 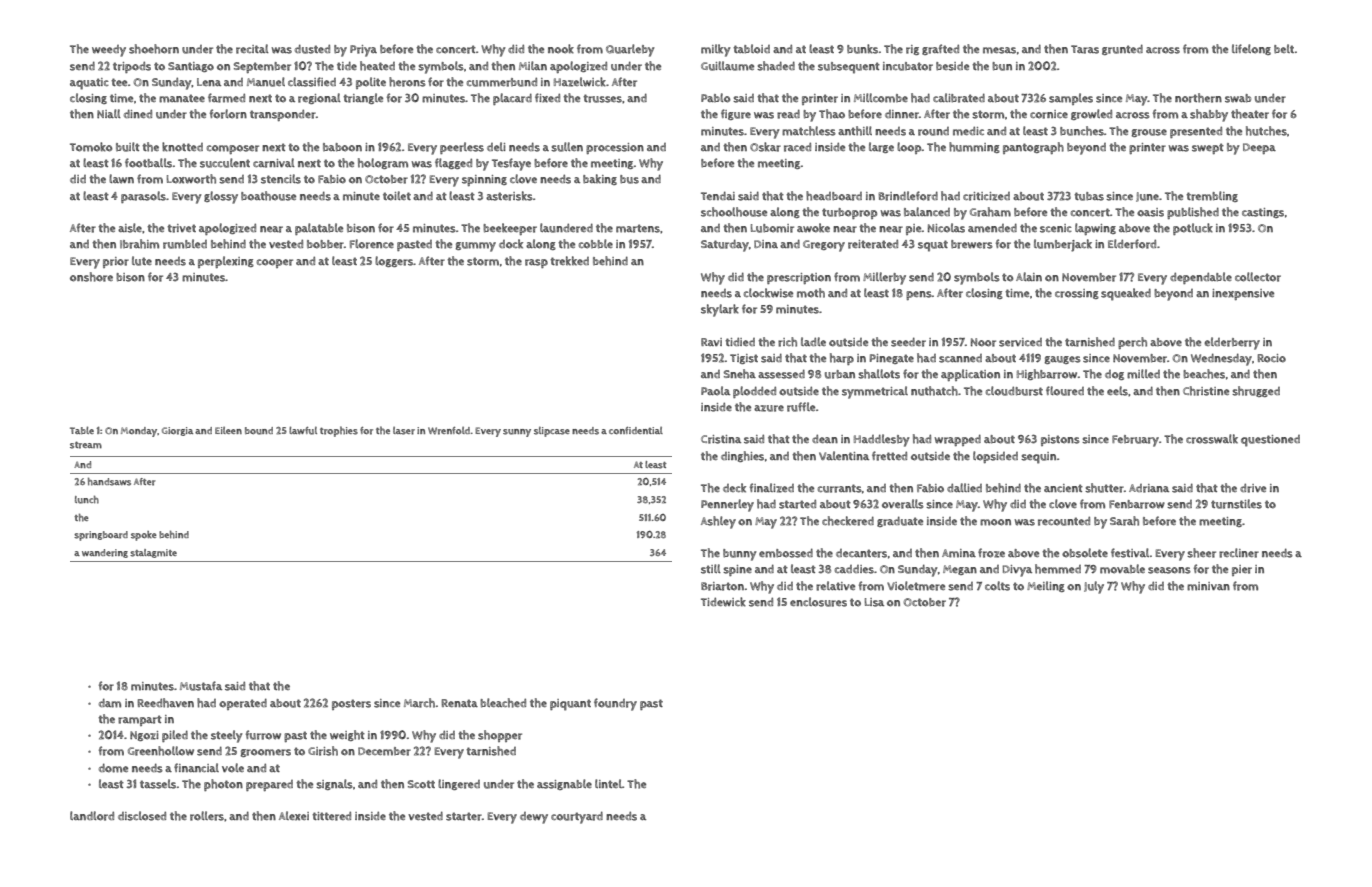 What do you see at coordinates (331, 816) in the image?
I see `tittered` at bounding box center [331, 816].
